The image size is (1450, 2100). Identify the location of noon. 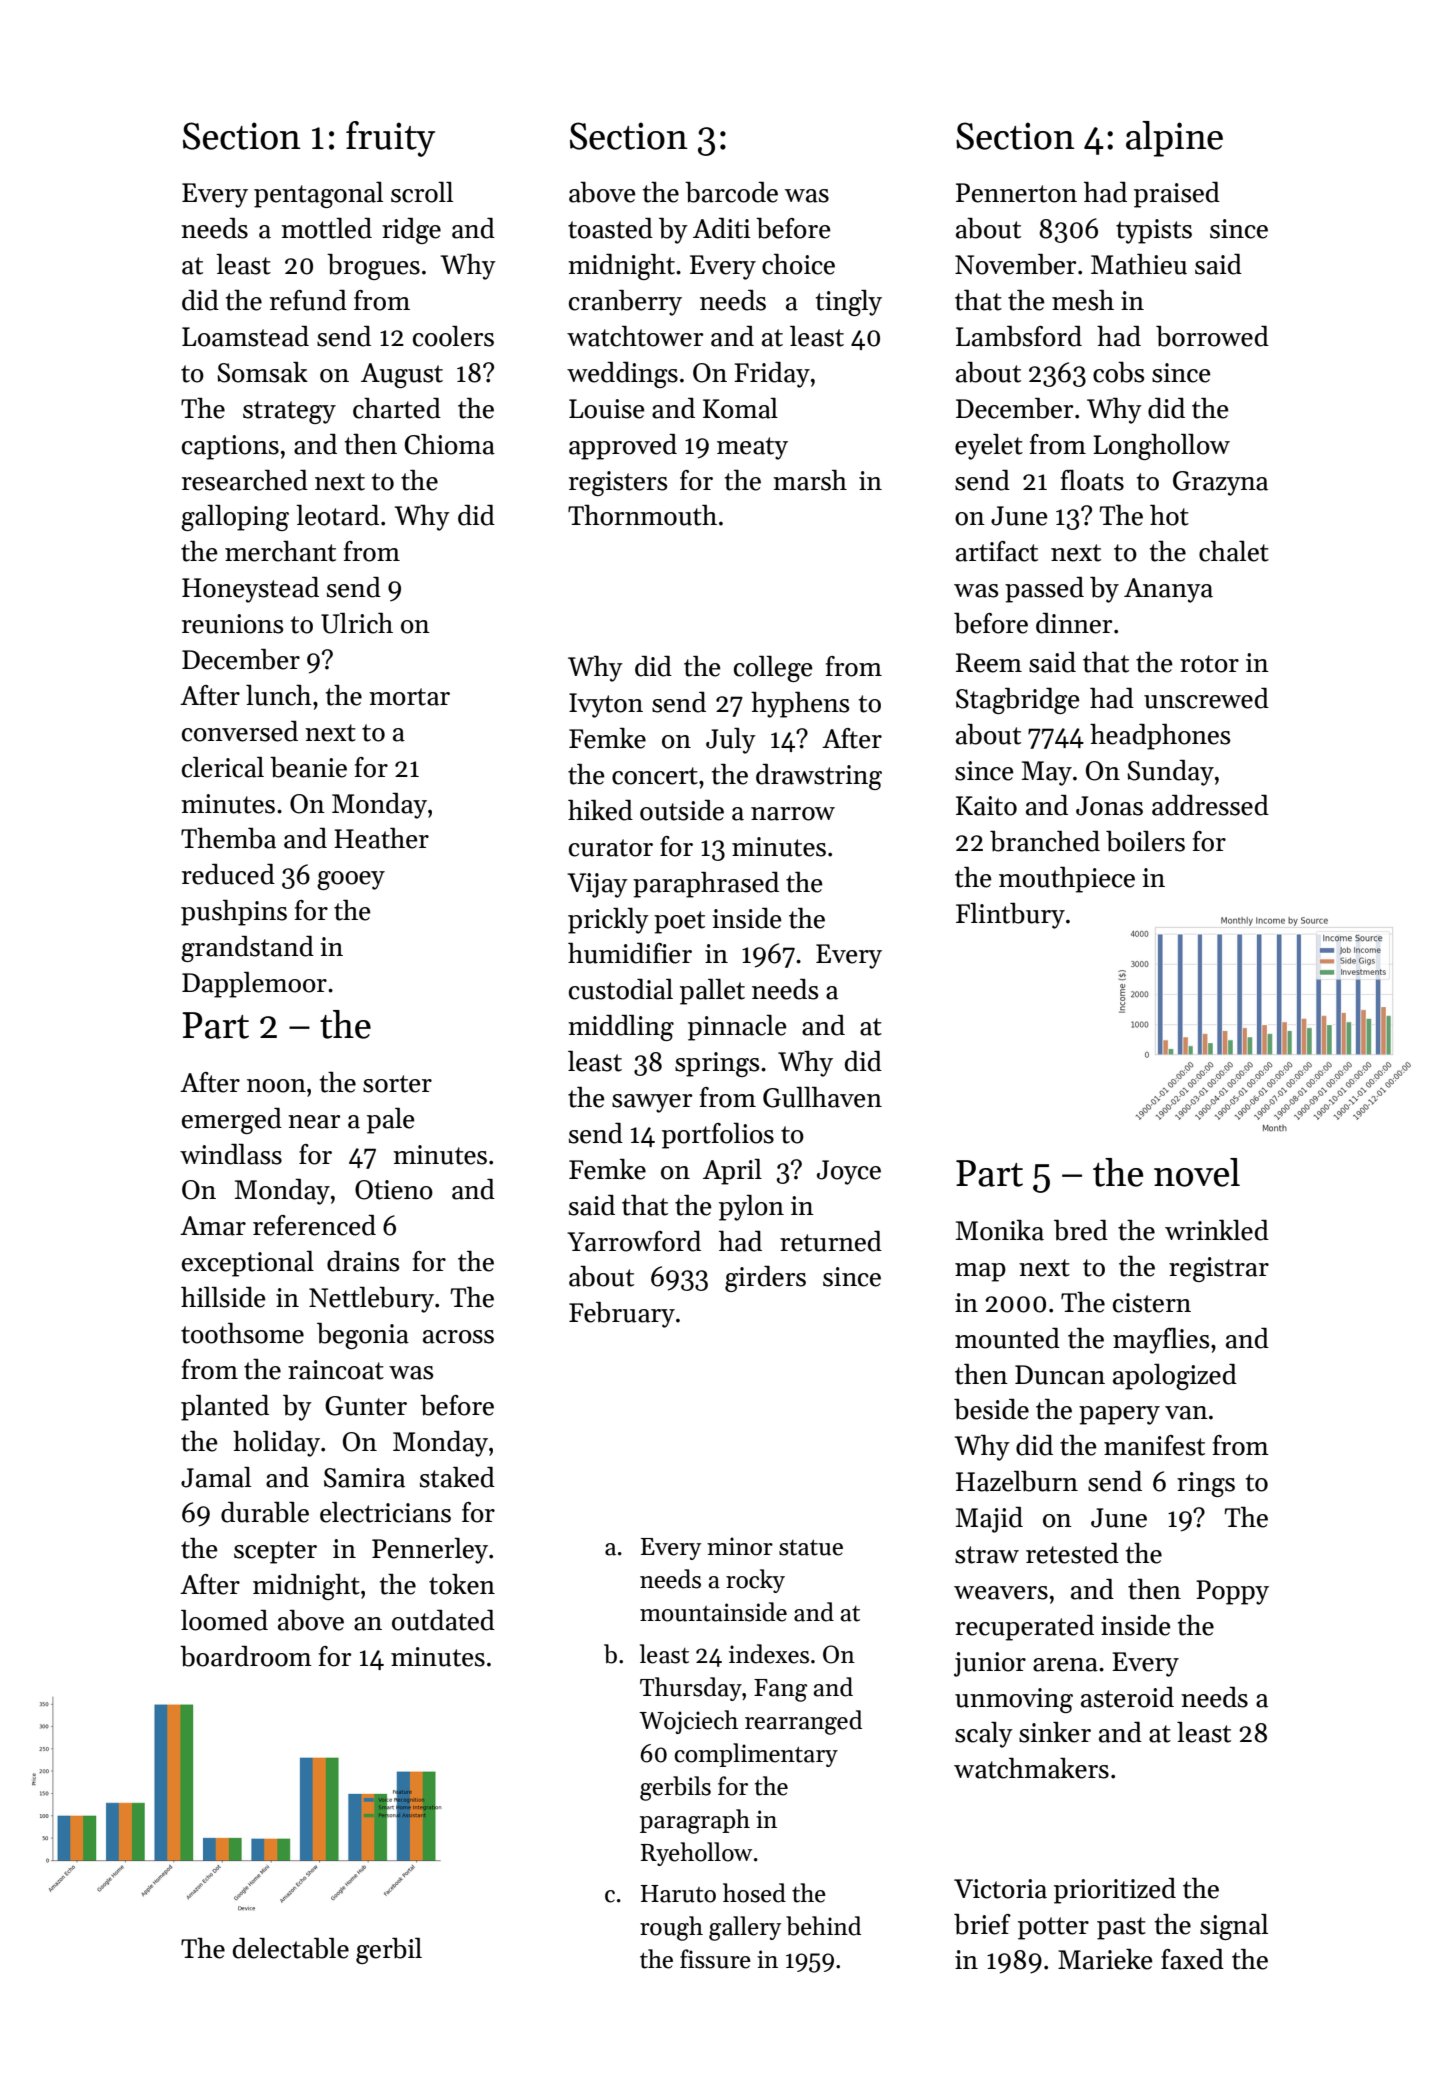
(276, 1086).
